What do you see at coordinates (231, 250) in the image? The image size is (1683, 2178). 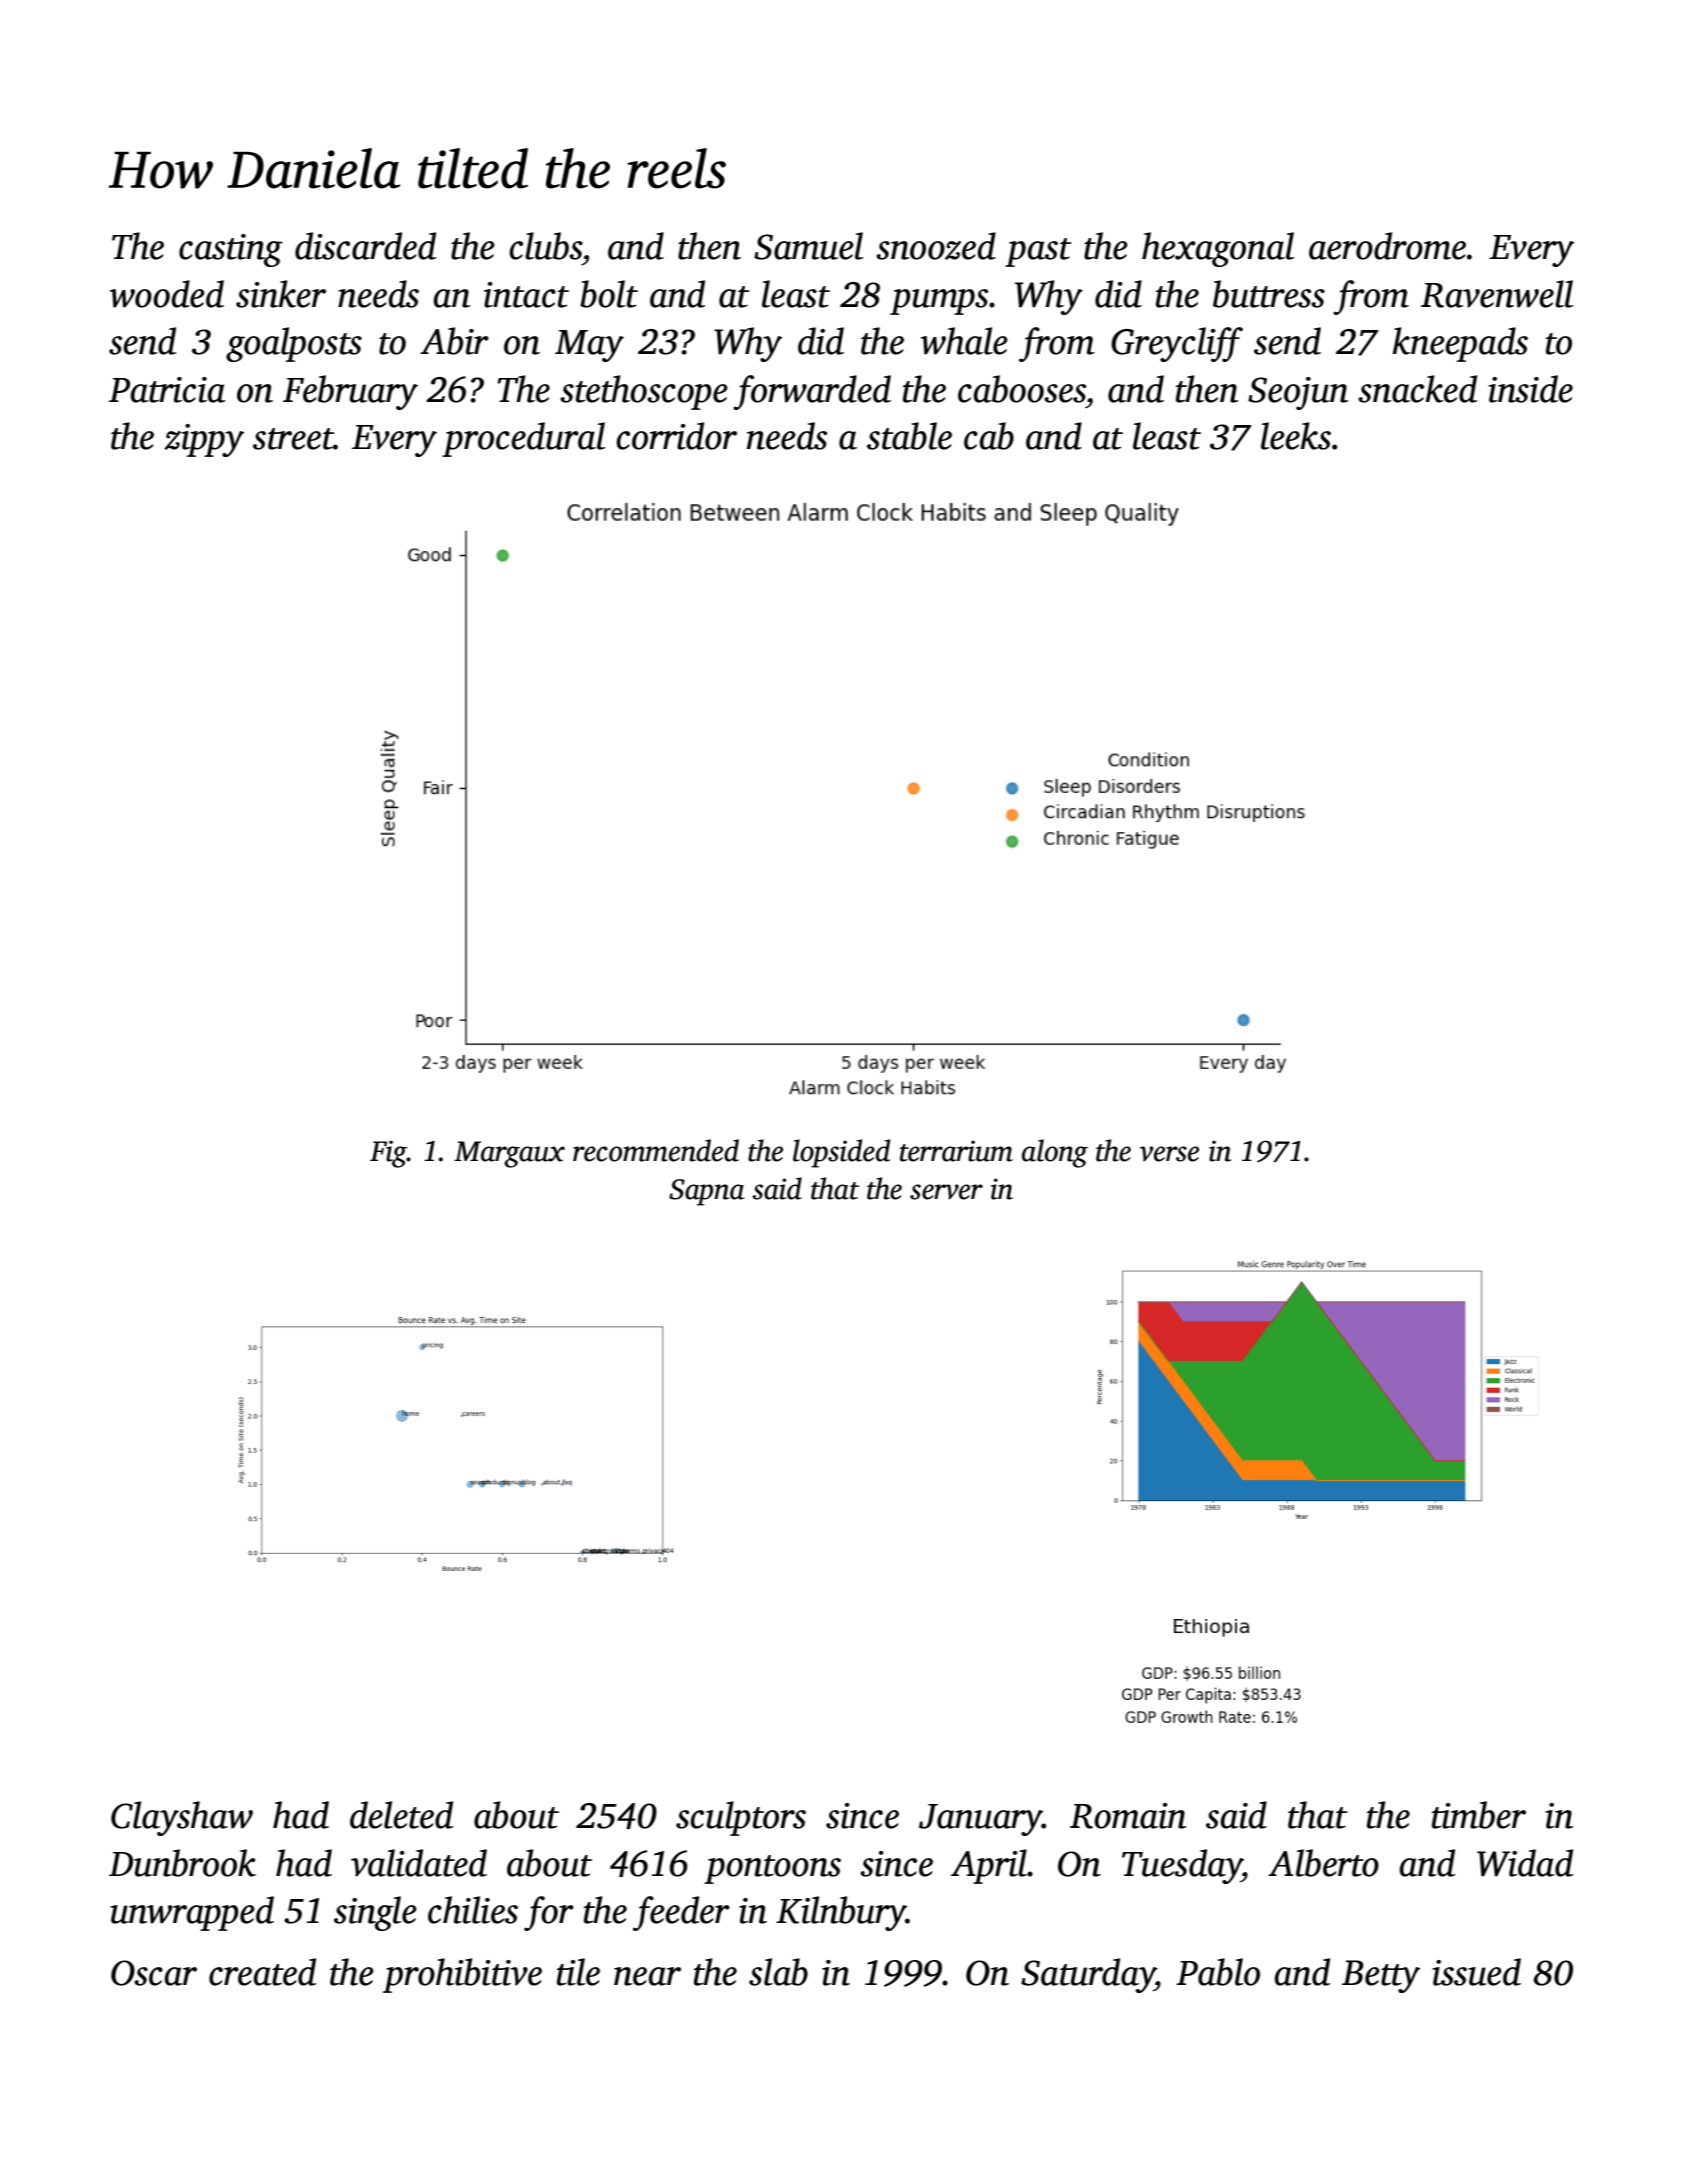 I see `casting` at bounding box center [231, 250].
